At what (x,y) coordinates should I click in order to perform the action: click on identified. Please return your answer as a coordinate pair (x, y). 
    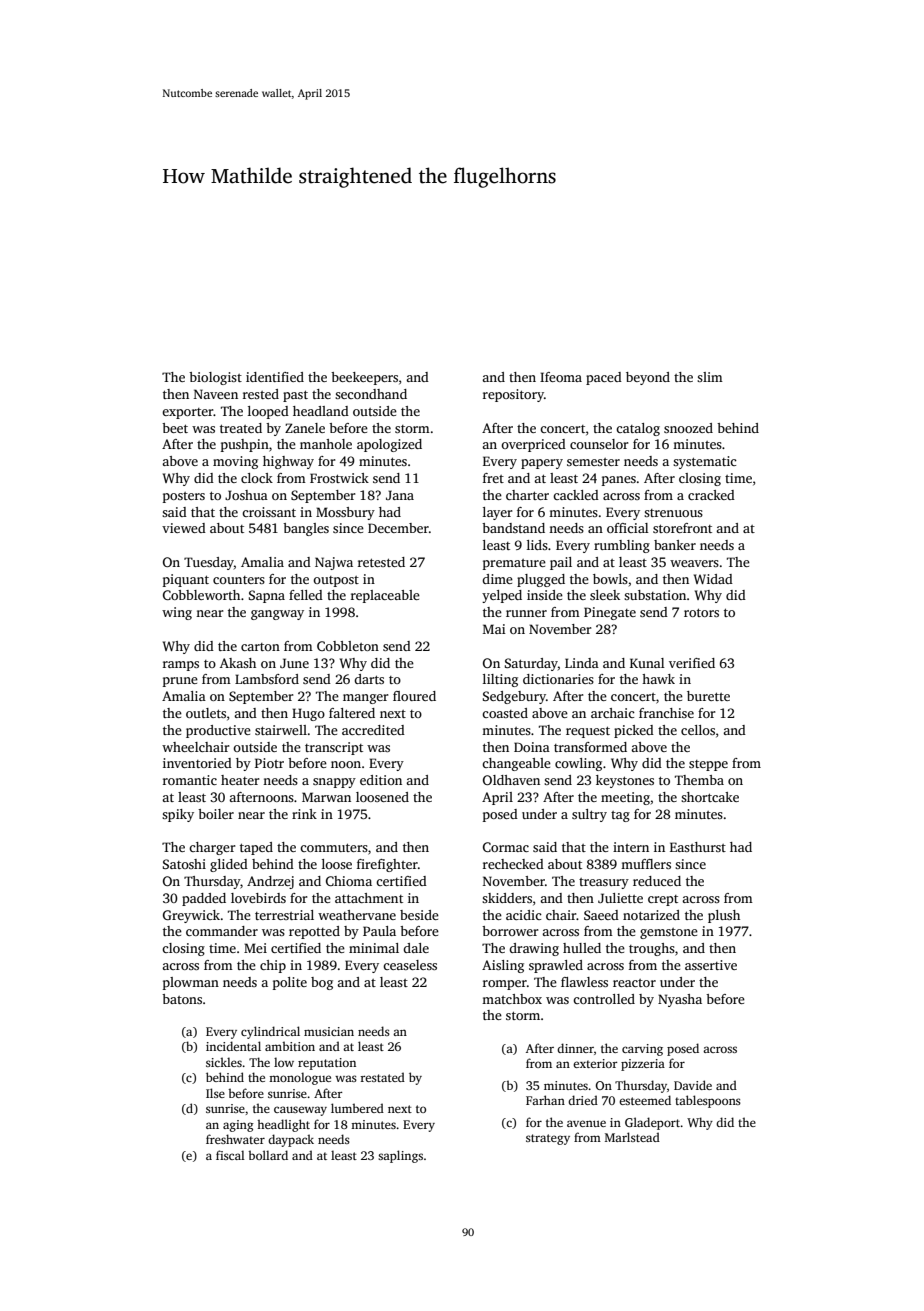
    Looking at the image, I should click on (275, 377).
